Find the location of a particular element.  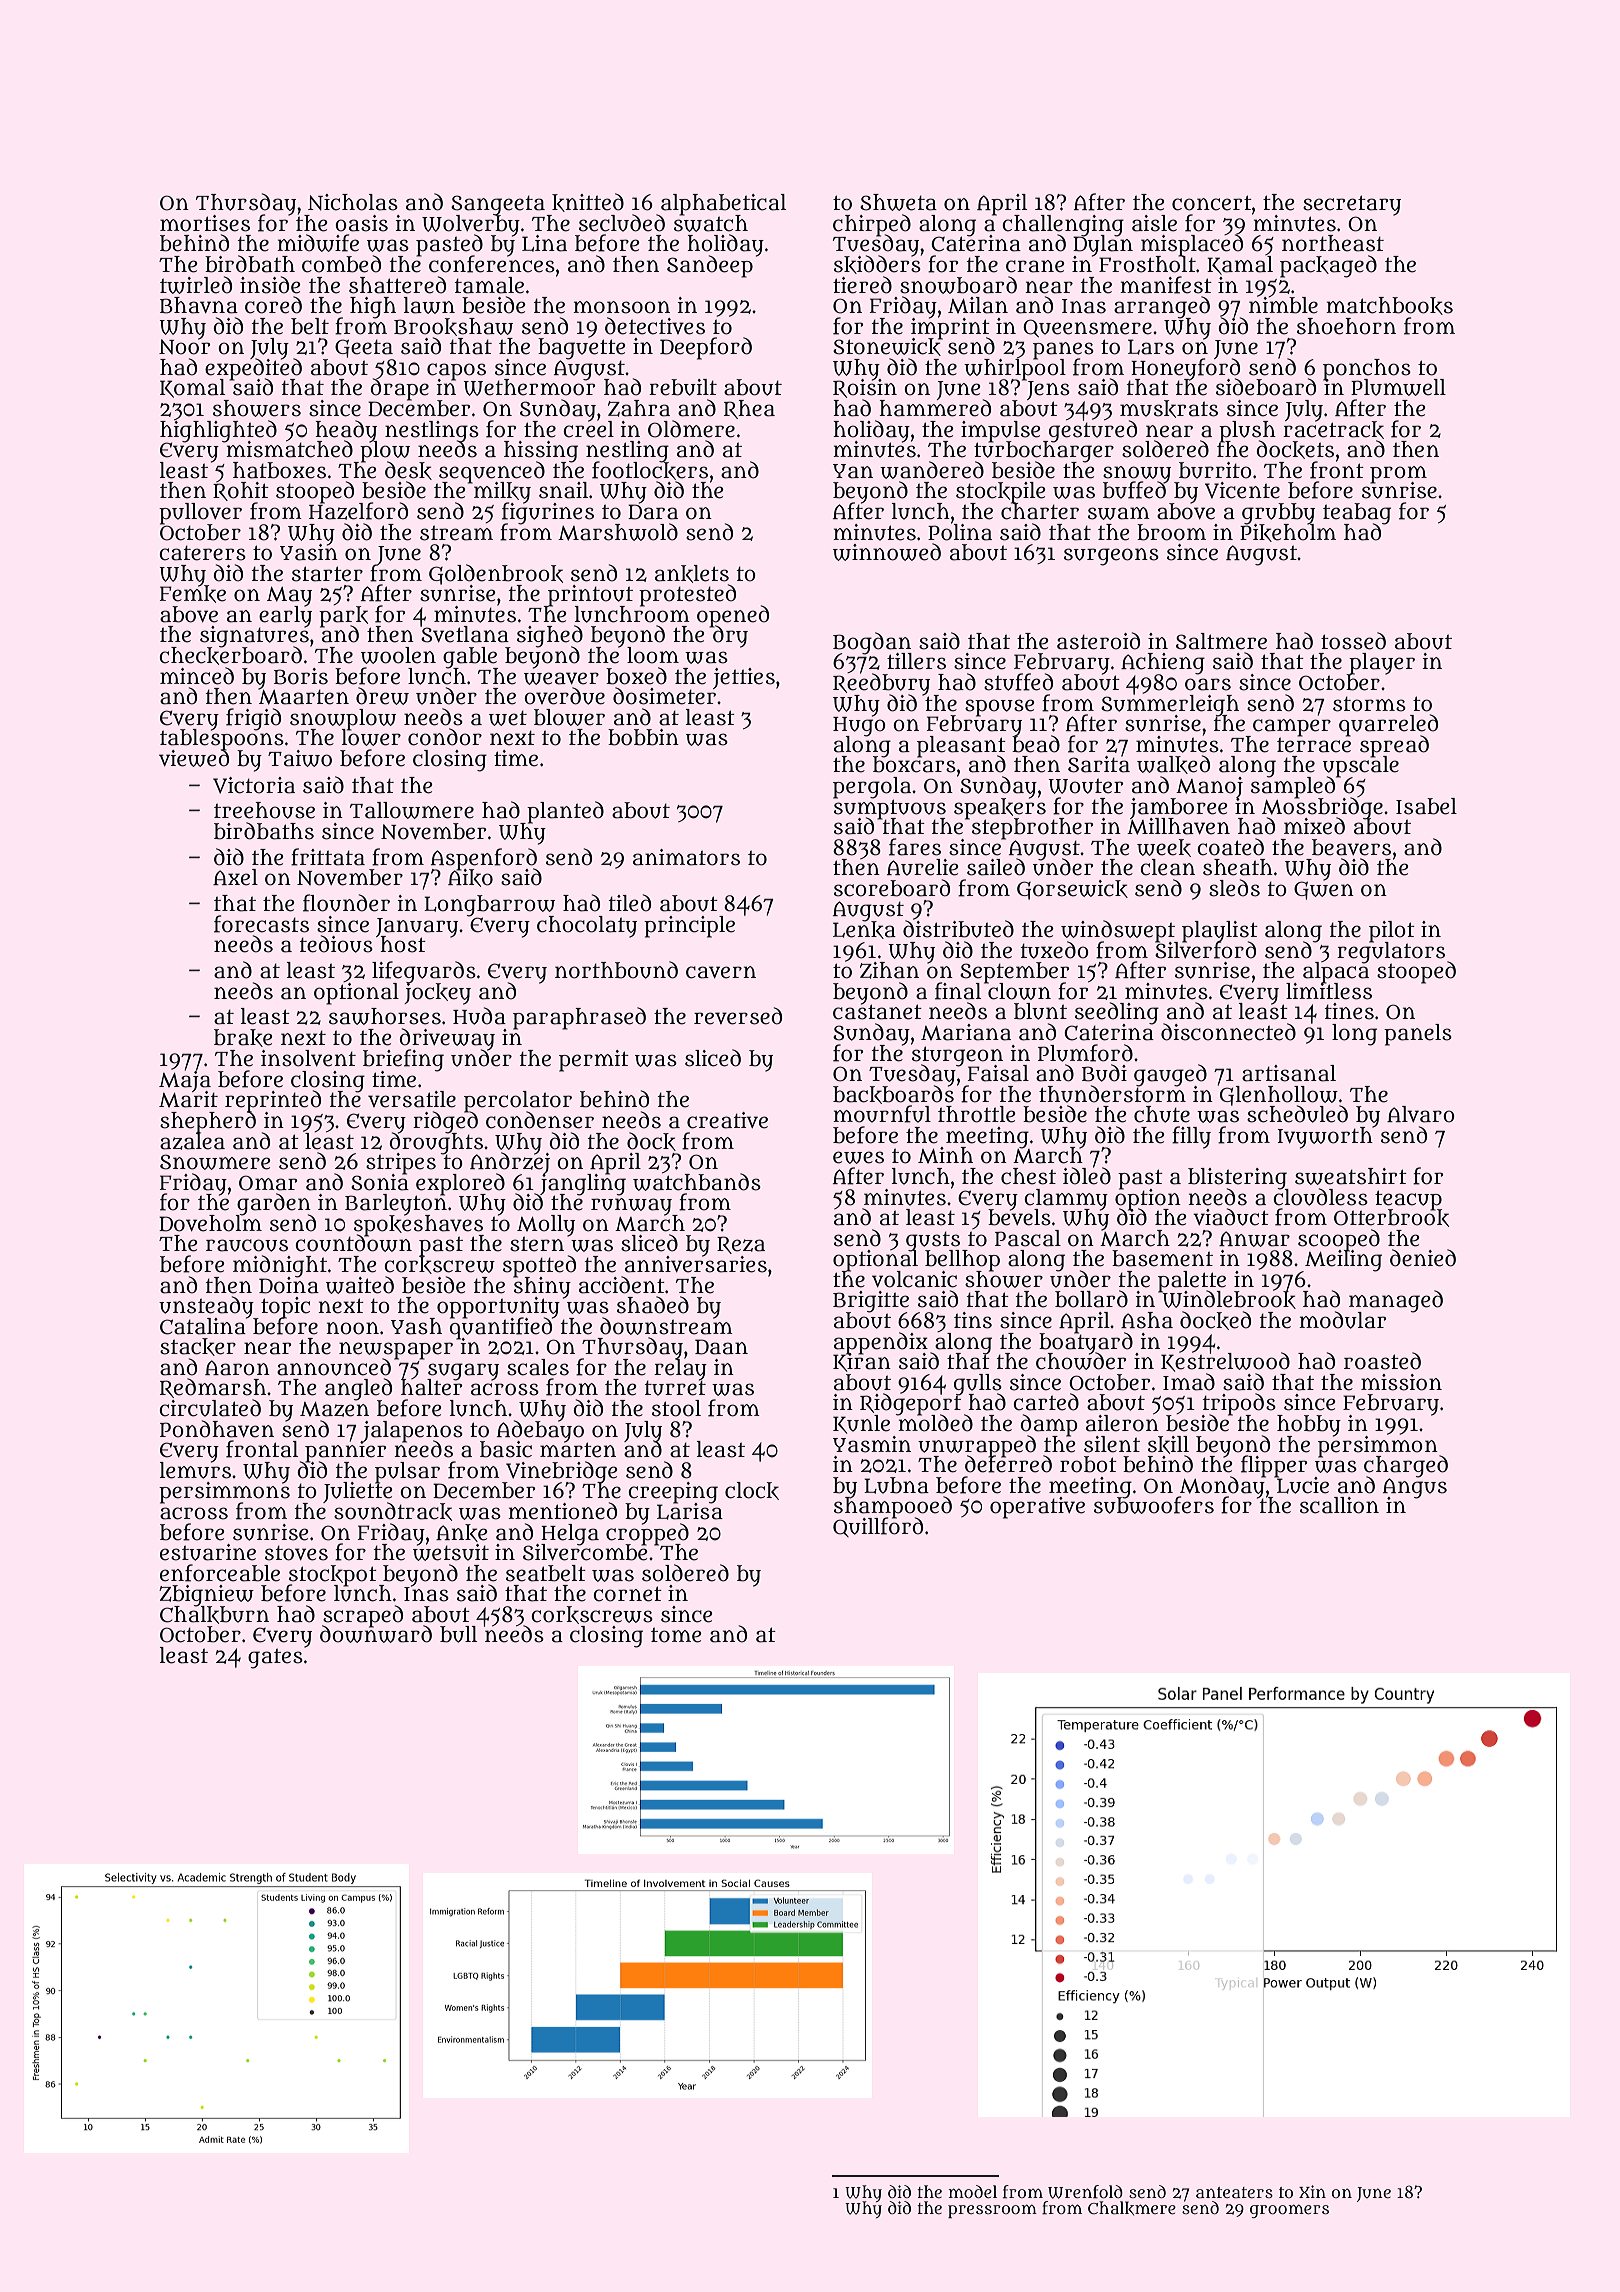

gates is located at coordinates (275, 1659).
